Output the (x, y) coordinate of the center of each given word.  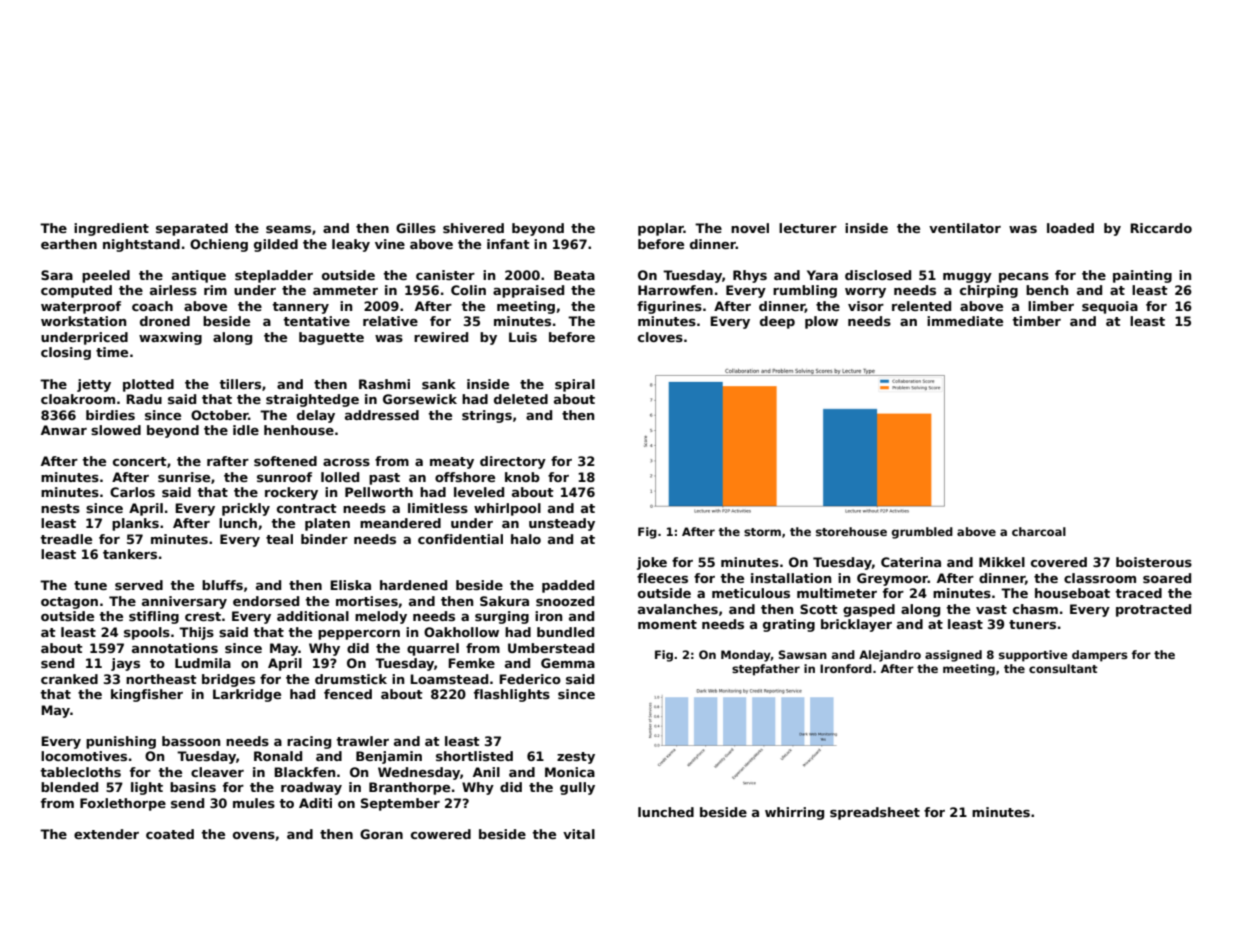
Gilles (416, 228)
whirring (794, 813)
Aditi (315, 803)
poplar (661, 229)
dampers (1100, 656)
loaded (1070, 228)
